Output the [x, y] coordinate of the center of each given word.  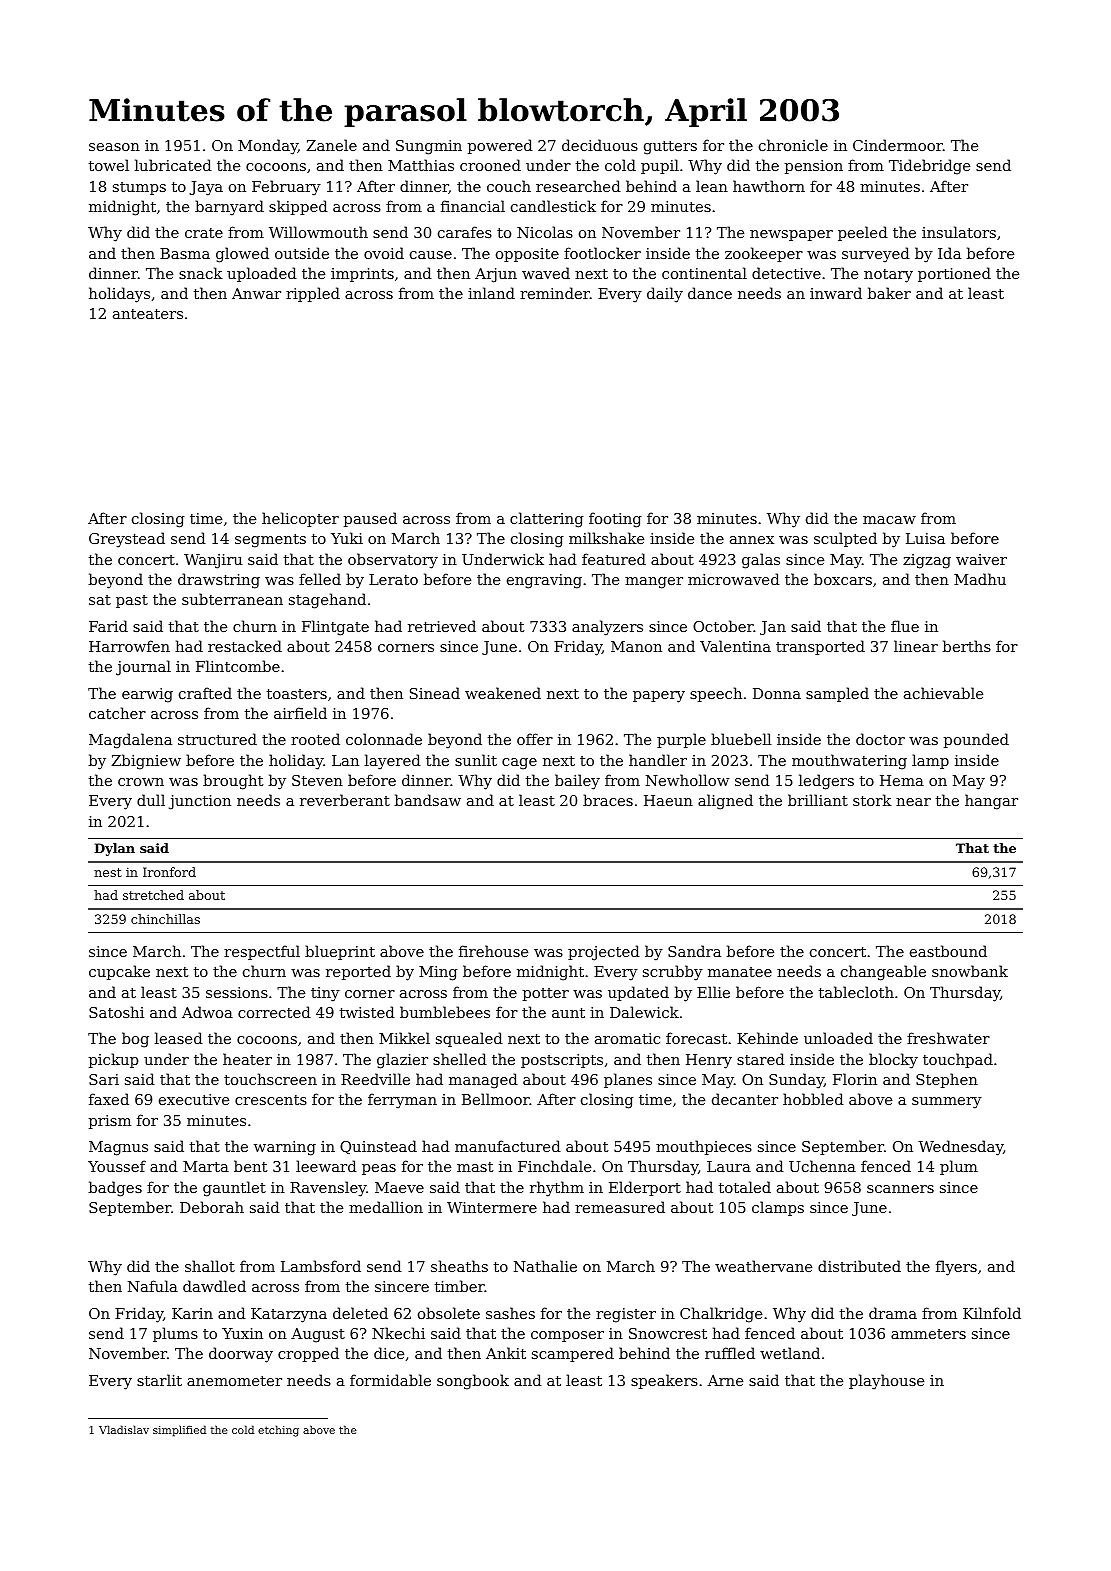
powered [500, 146]
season [114, 147]
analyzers [607, 628]
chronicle [793, 145]
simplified [179, 1431]
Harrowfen [129, 646]
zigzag [927, 561]
